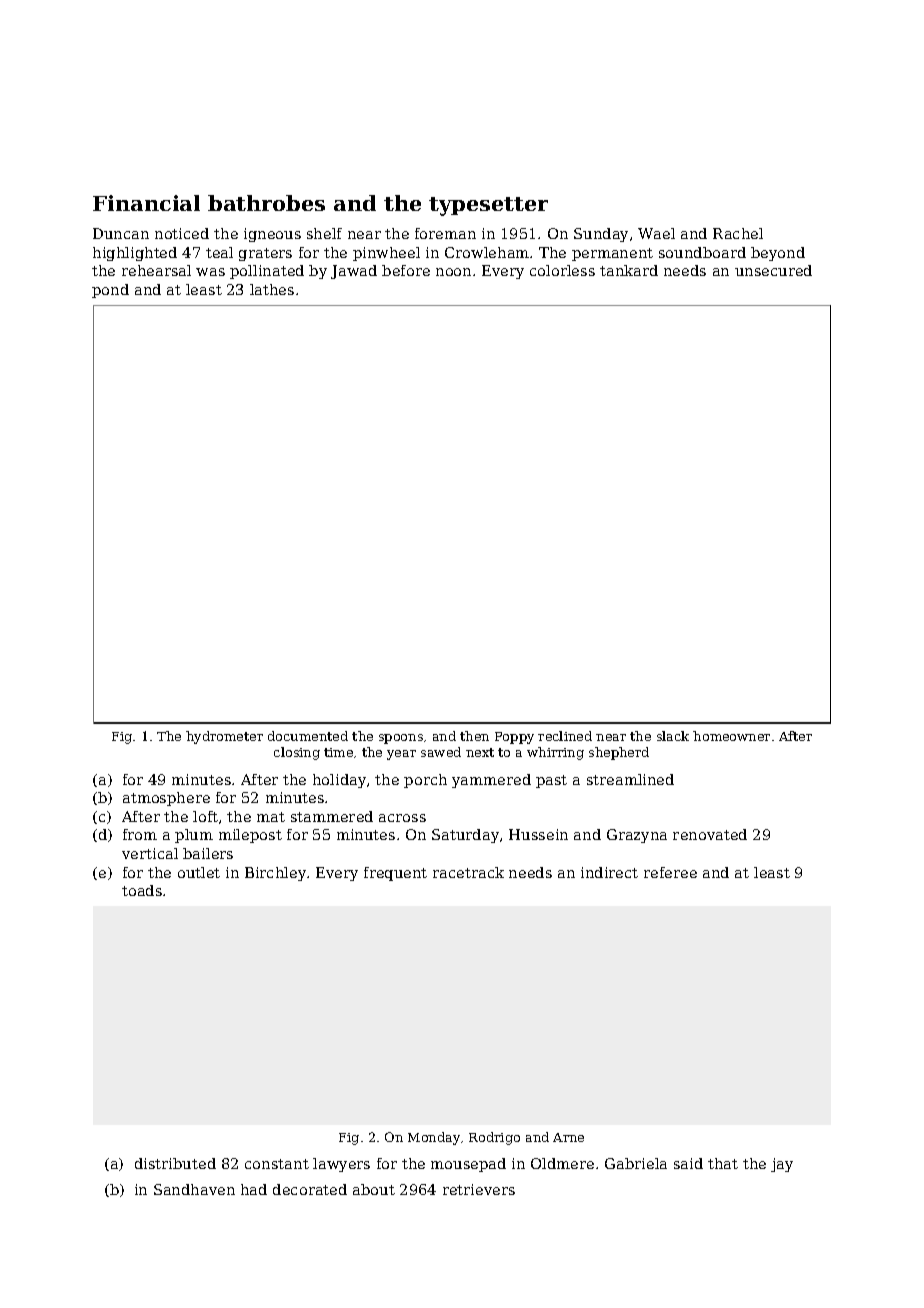 The image size is (924, 1308). I want to click on toads, so click(142, 890).
